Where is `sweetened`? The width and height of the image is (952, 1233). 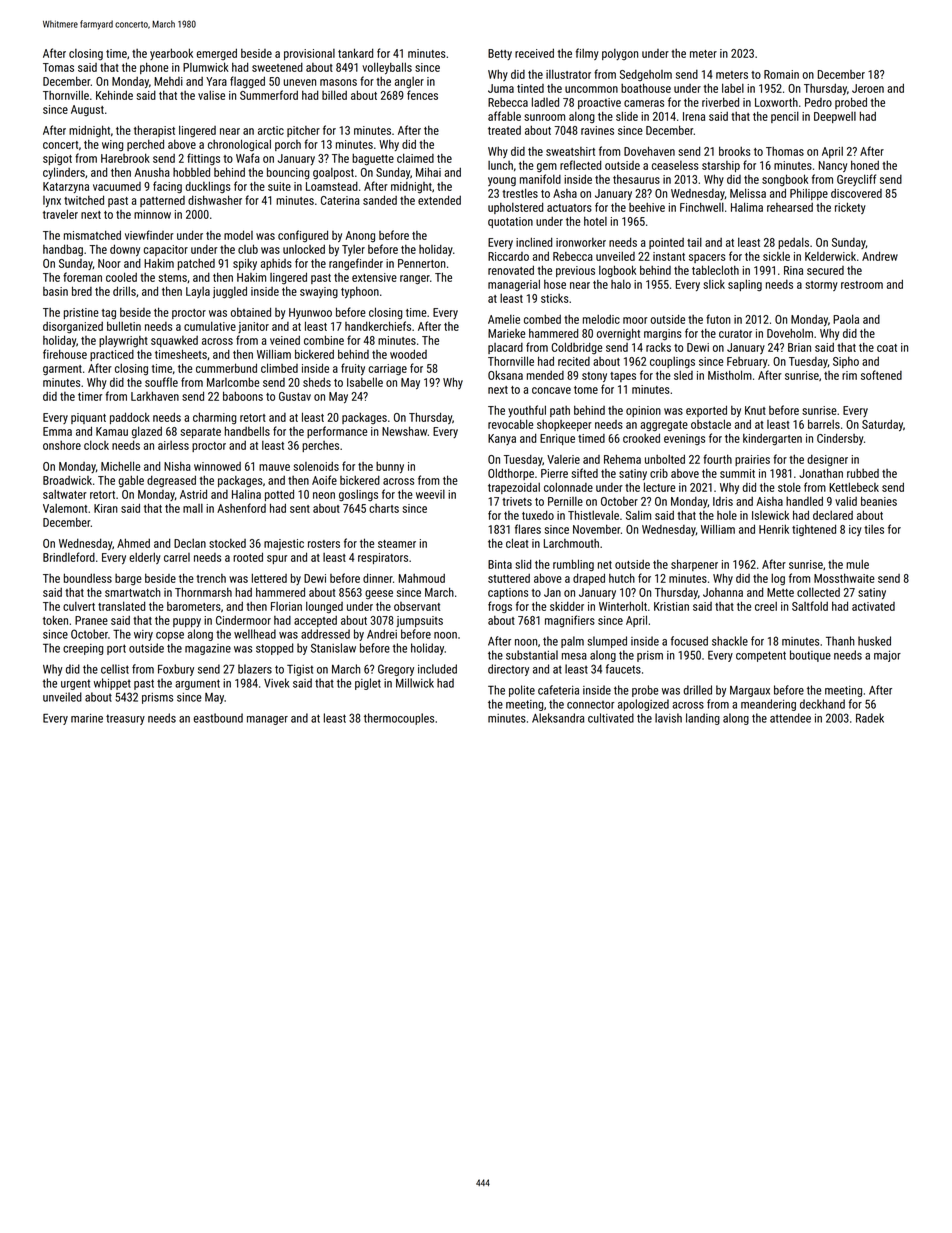
sweetened is located at coordinates (277, 67).
